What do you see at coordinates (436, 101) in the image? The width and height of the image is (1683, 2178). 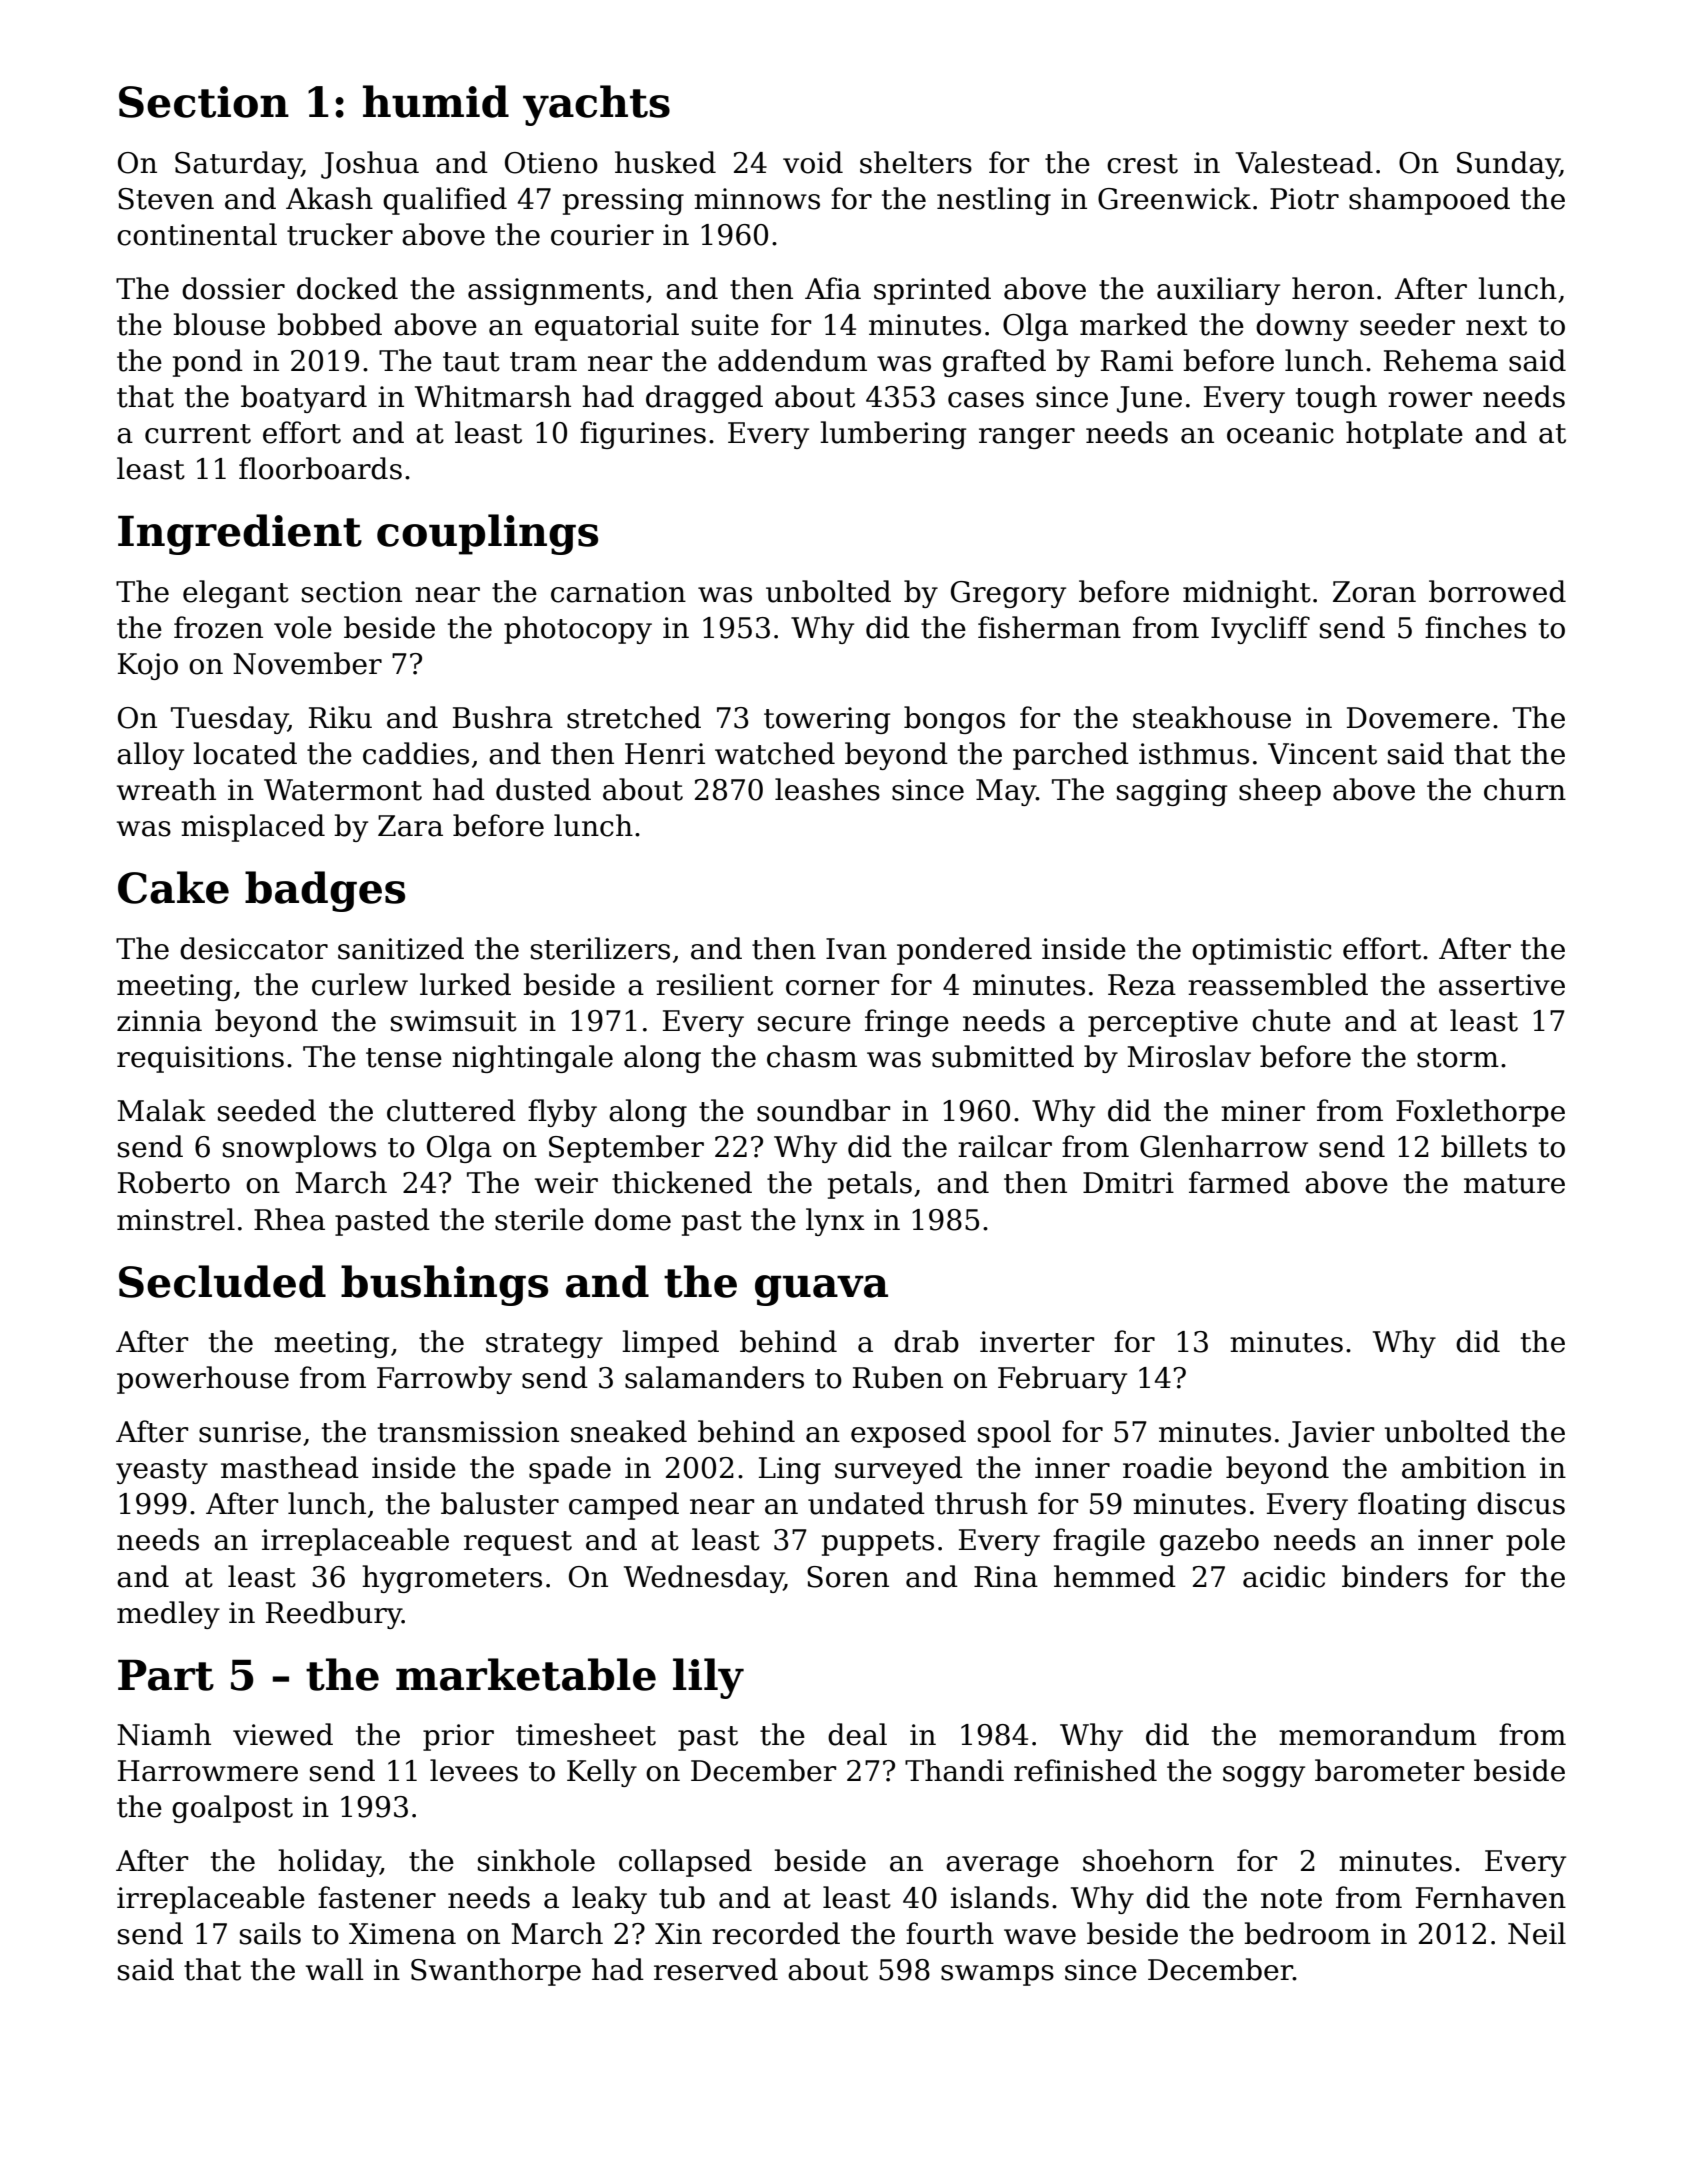 I see `humid` at bounding box center [436, 101].
